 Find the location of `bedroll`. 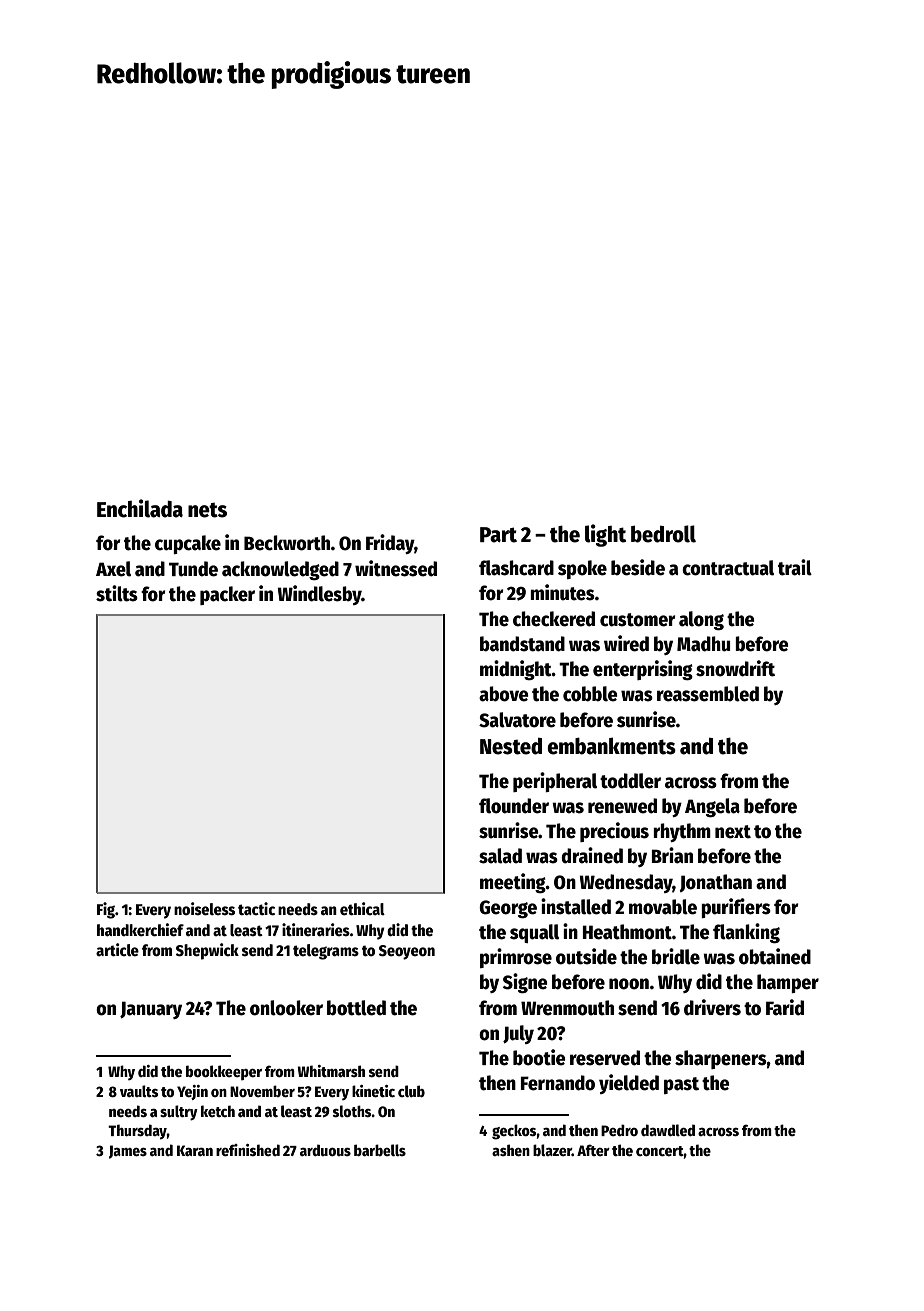

bedroll is located at coordinates (663, 534).
